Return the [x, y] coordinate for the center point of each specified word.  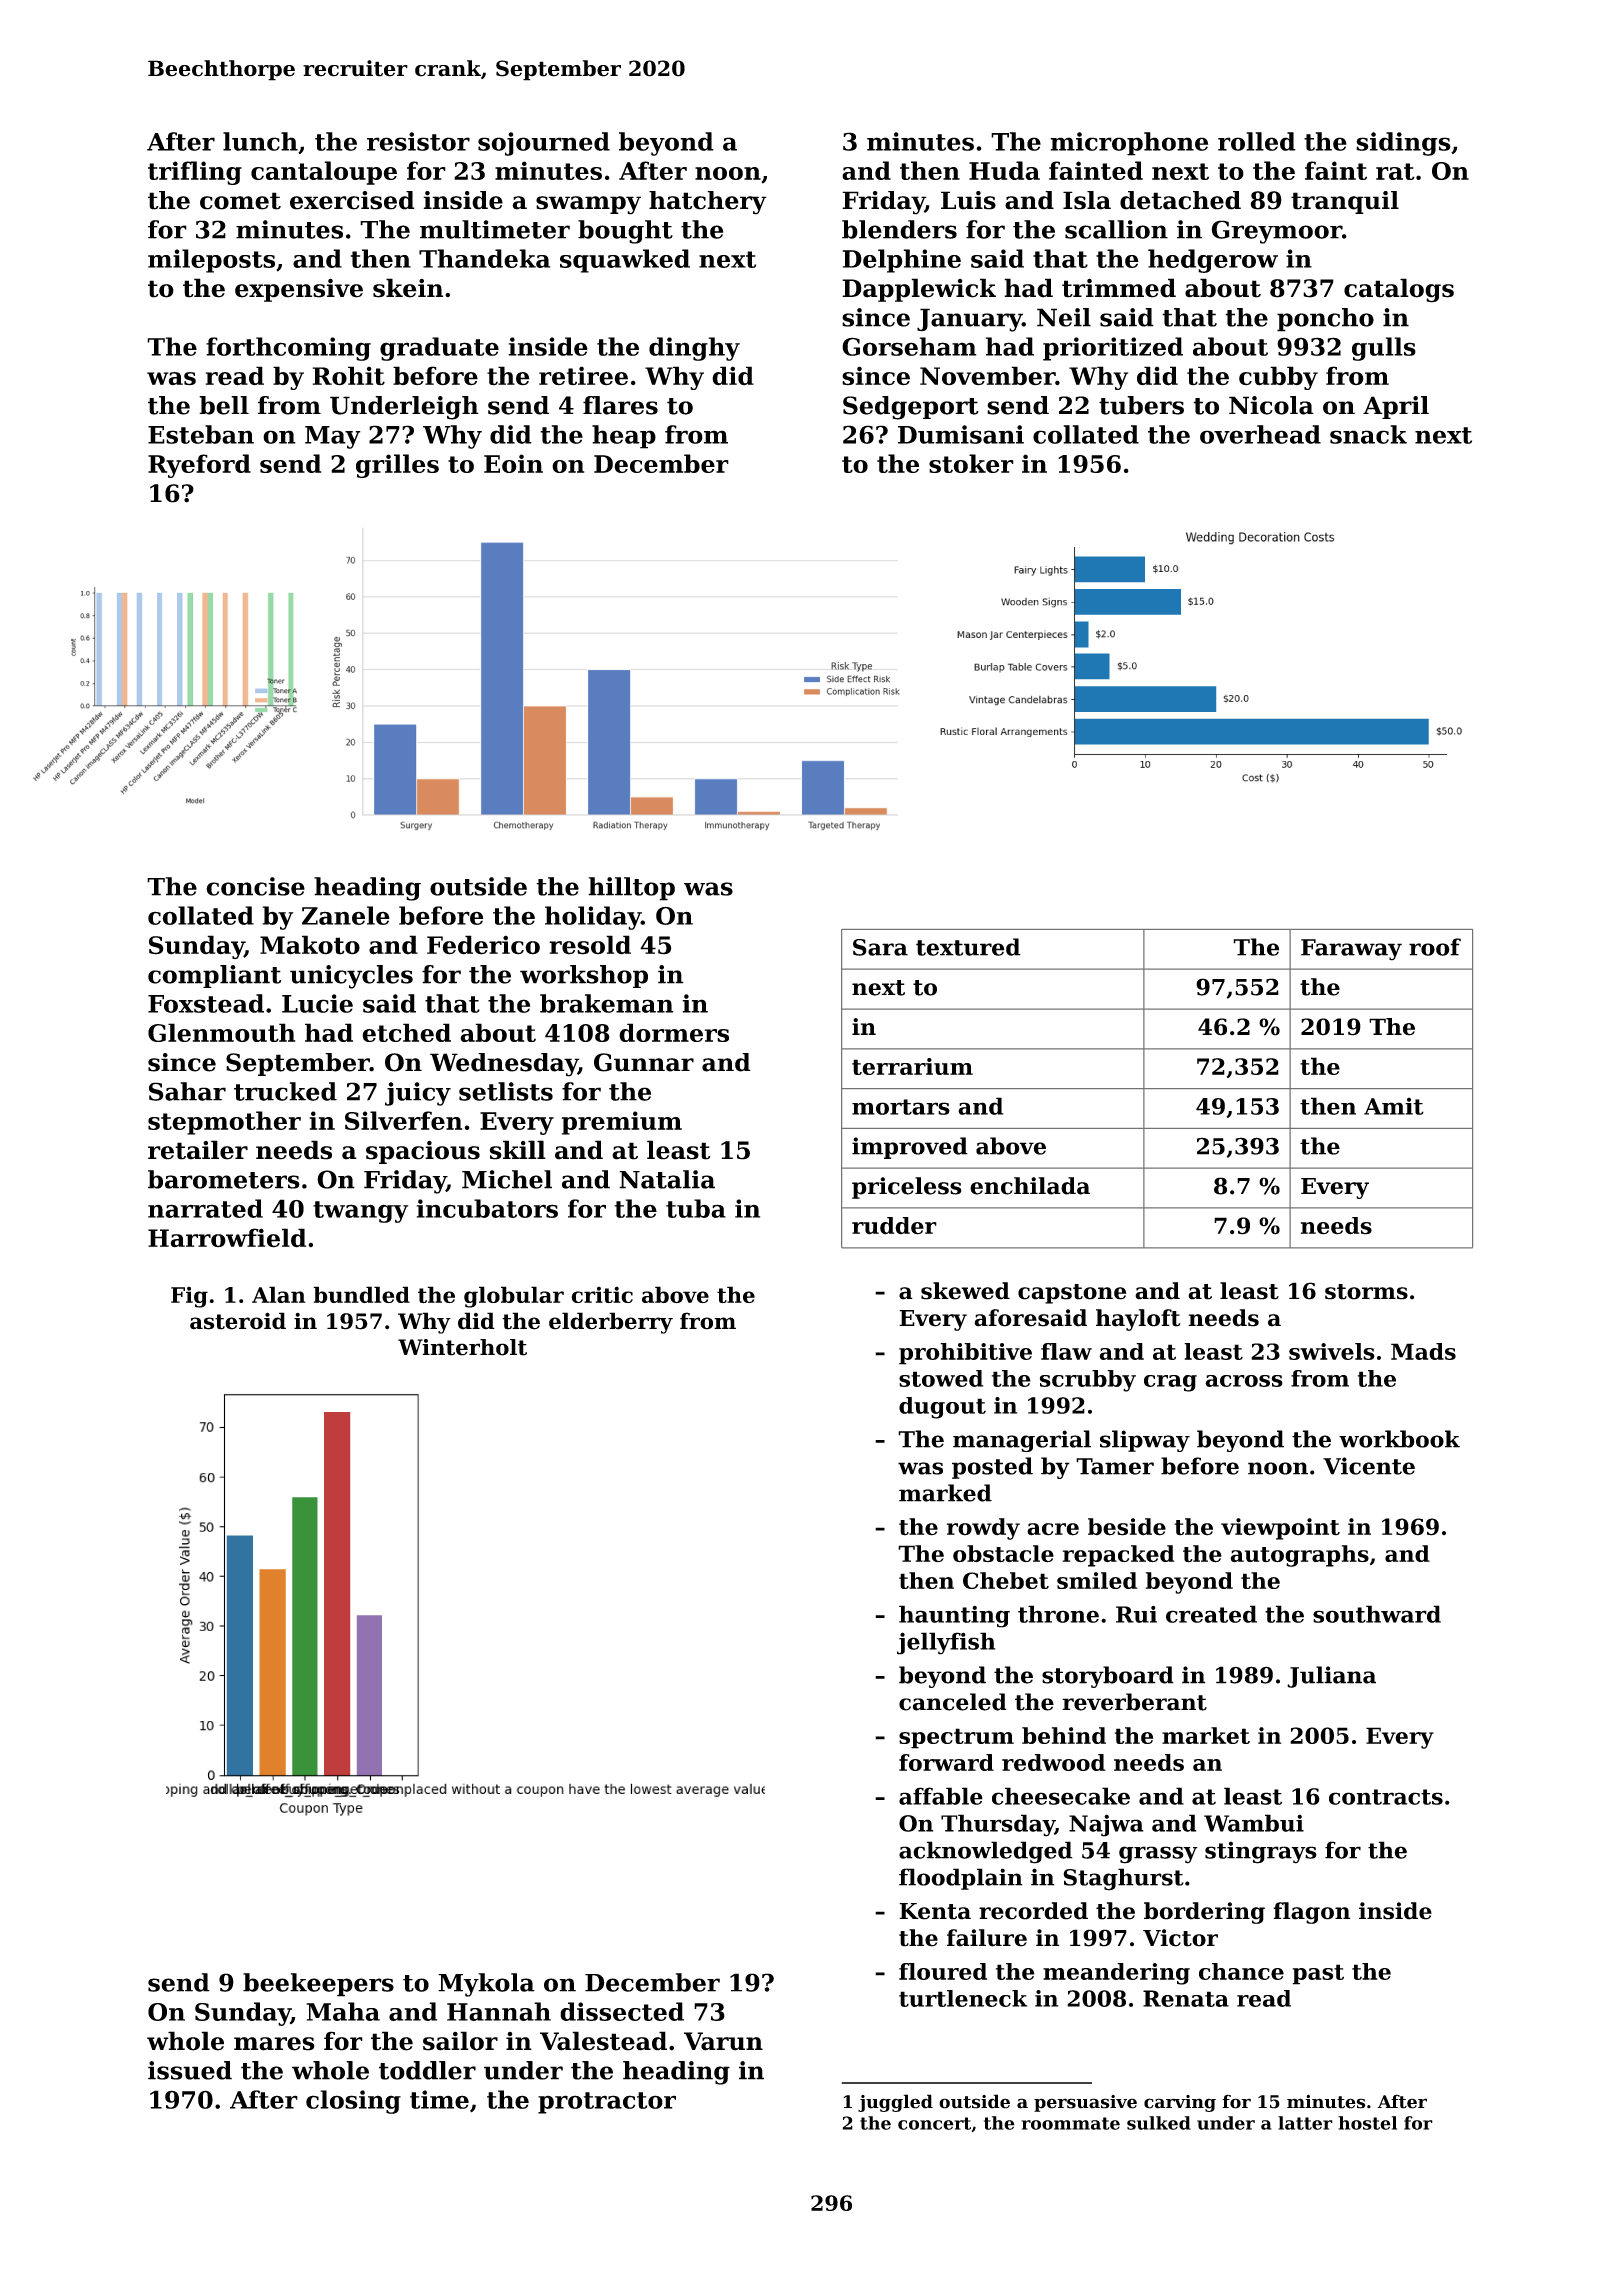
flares [620, 405]
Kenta [935, 1911]
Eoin [513, 463]
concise [255, 886]
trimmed [1119, 288]
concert [934, 2123]
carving [1180, 2103]
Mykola [486, 1985]
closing [353, 2102]
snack [1368, 434]
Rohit [349, 376]
